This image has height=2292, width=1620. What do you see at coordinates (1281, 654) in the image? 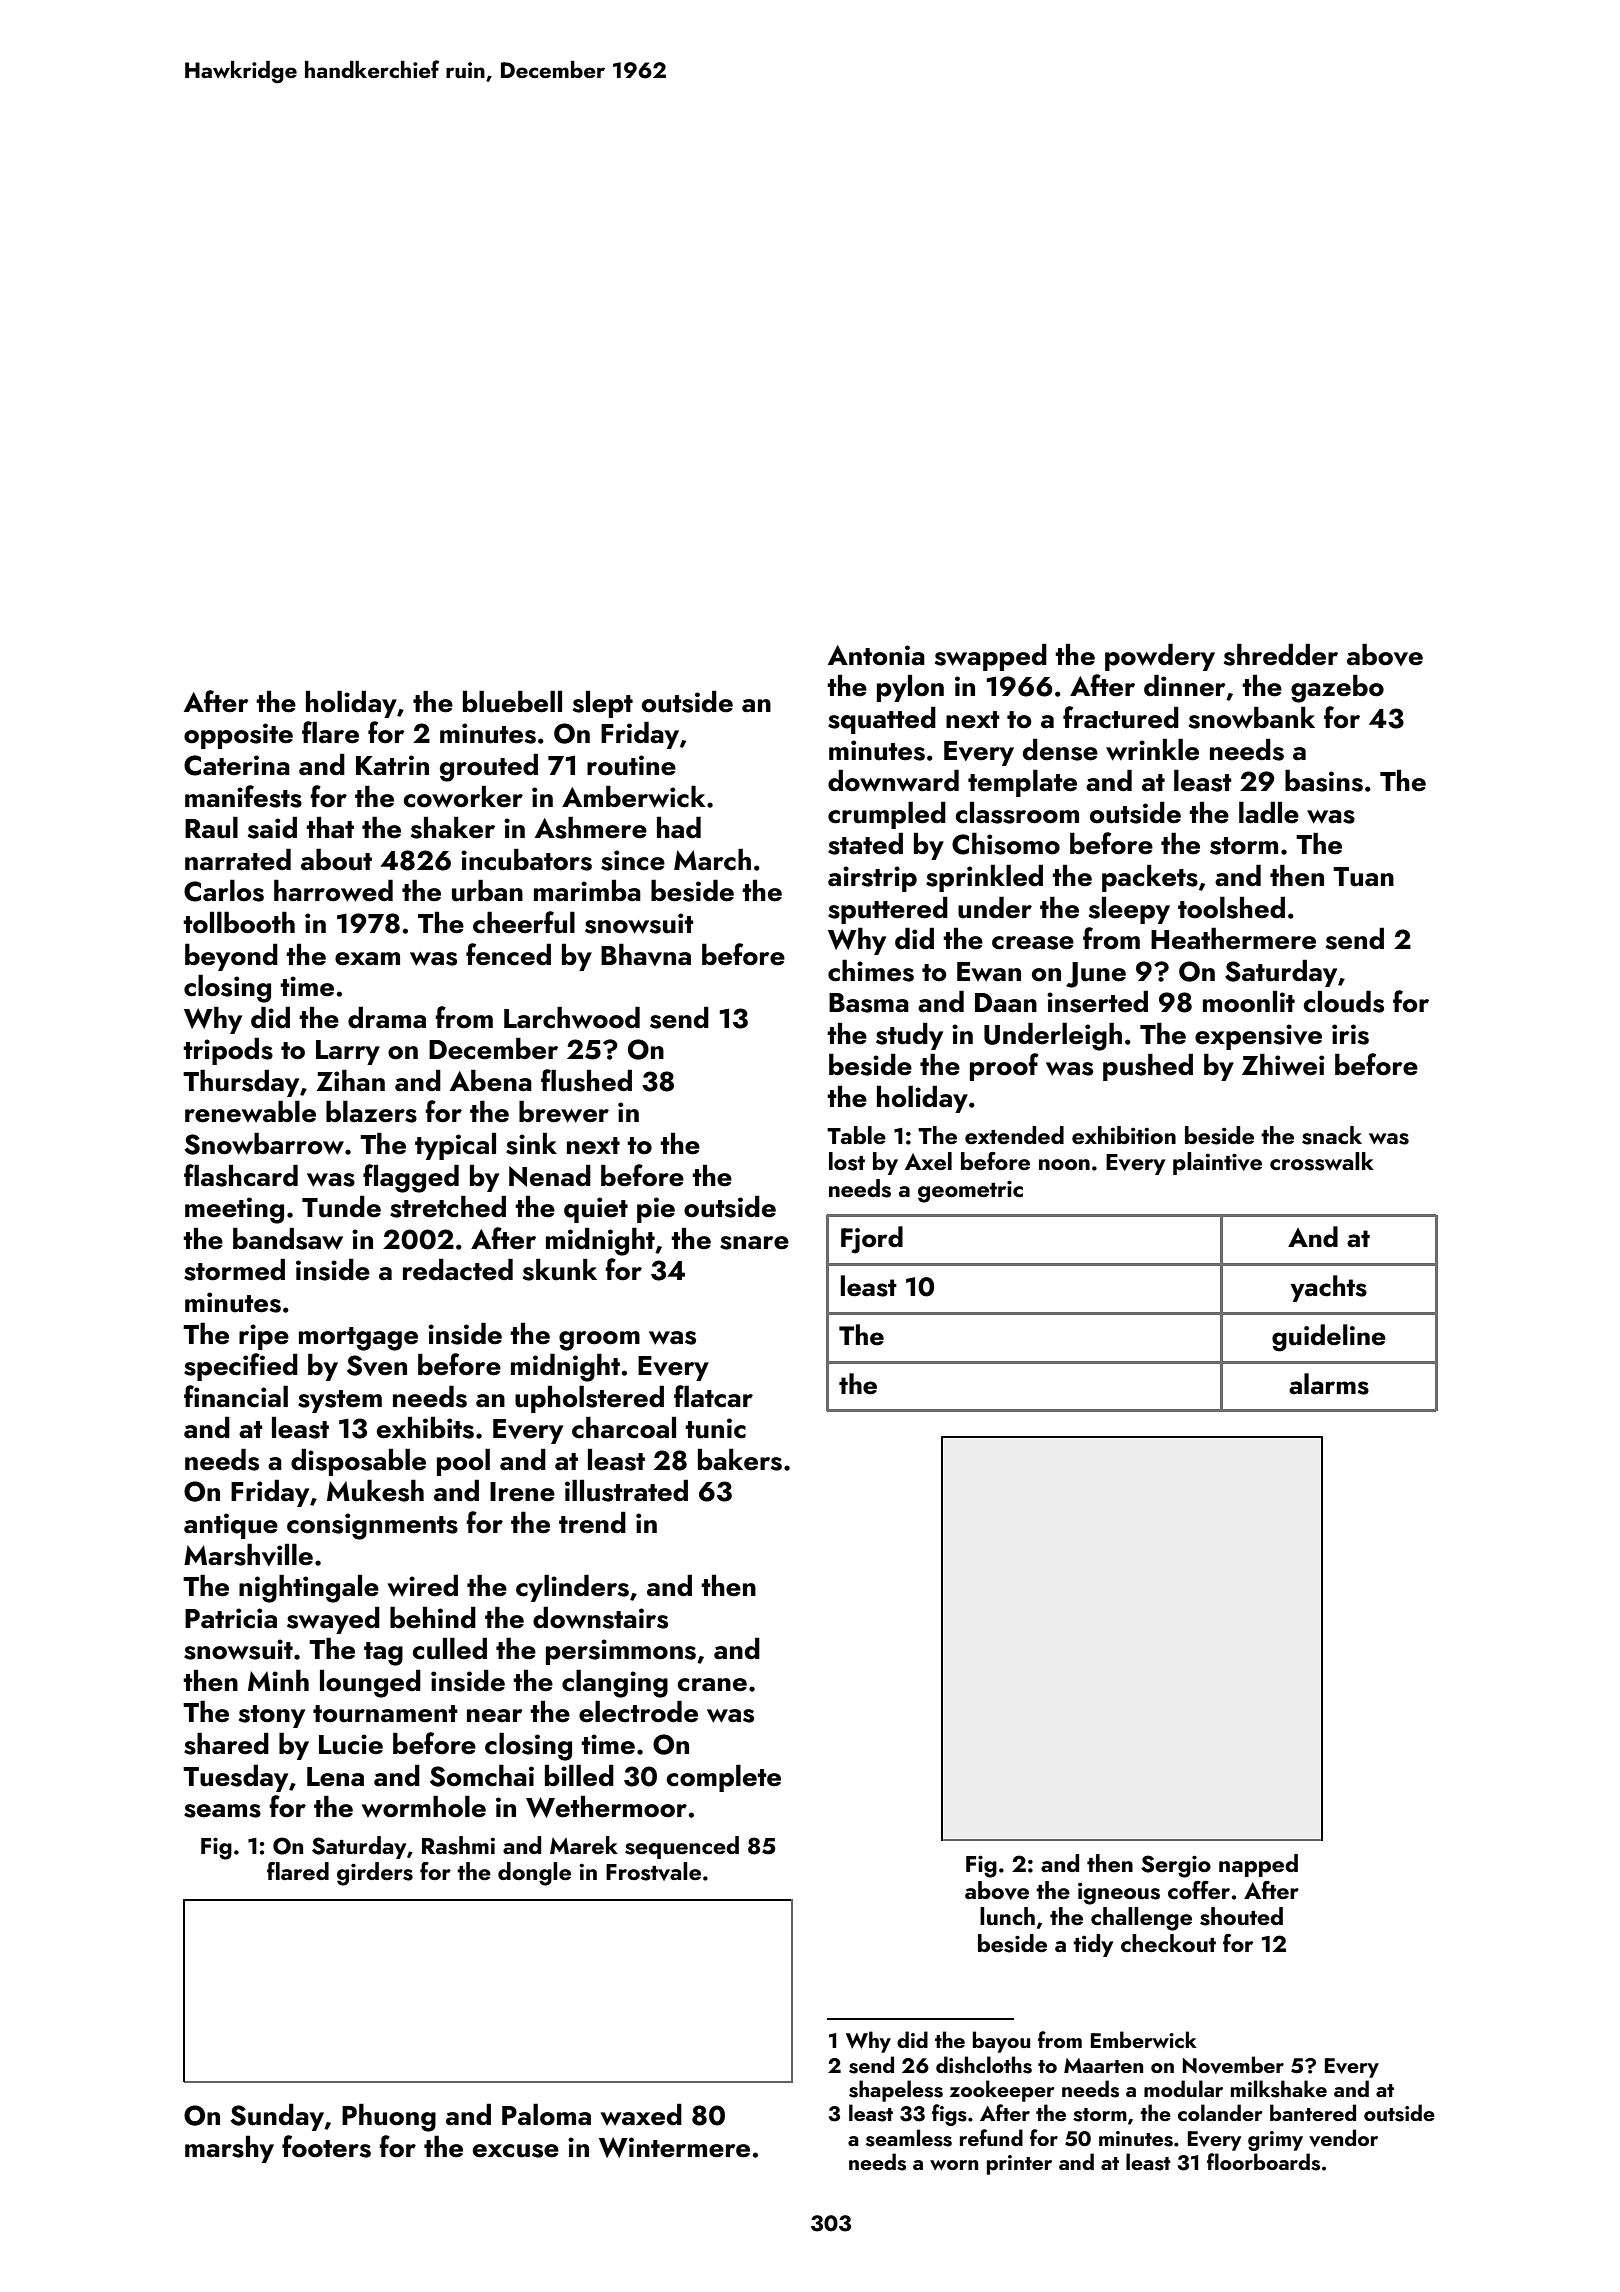
I see `shredder` at bounding box center [1281, 654].
